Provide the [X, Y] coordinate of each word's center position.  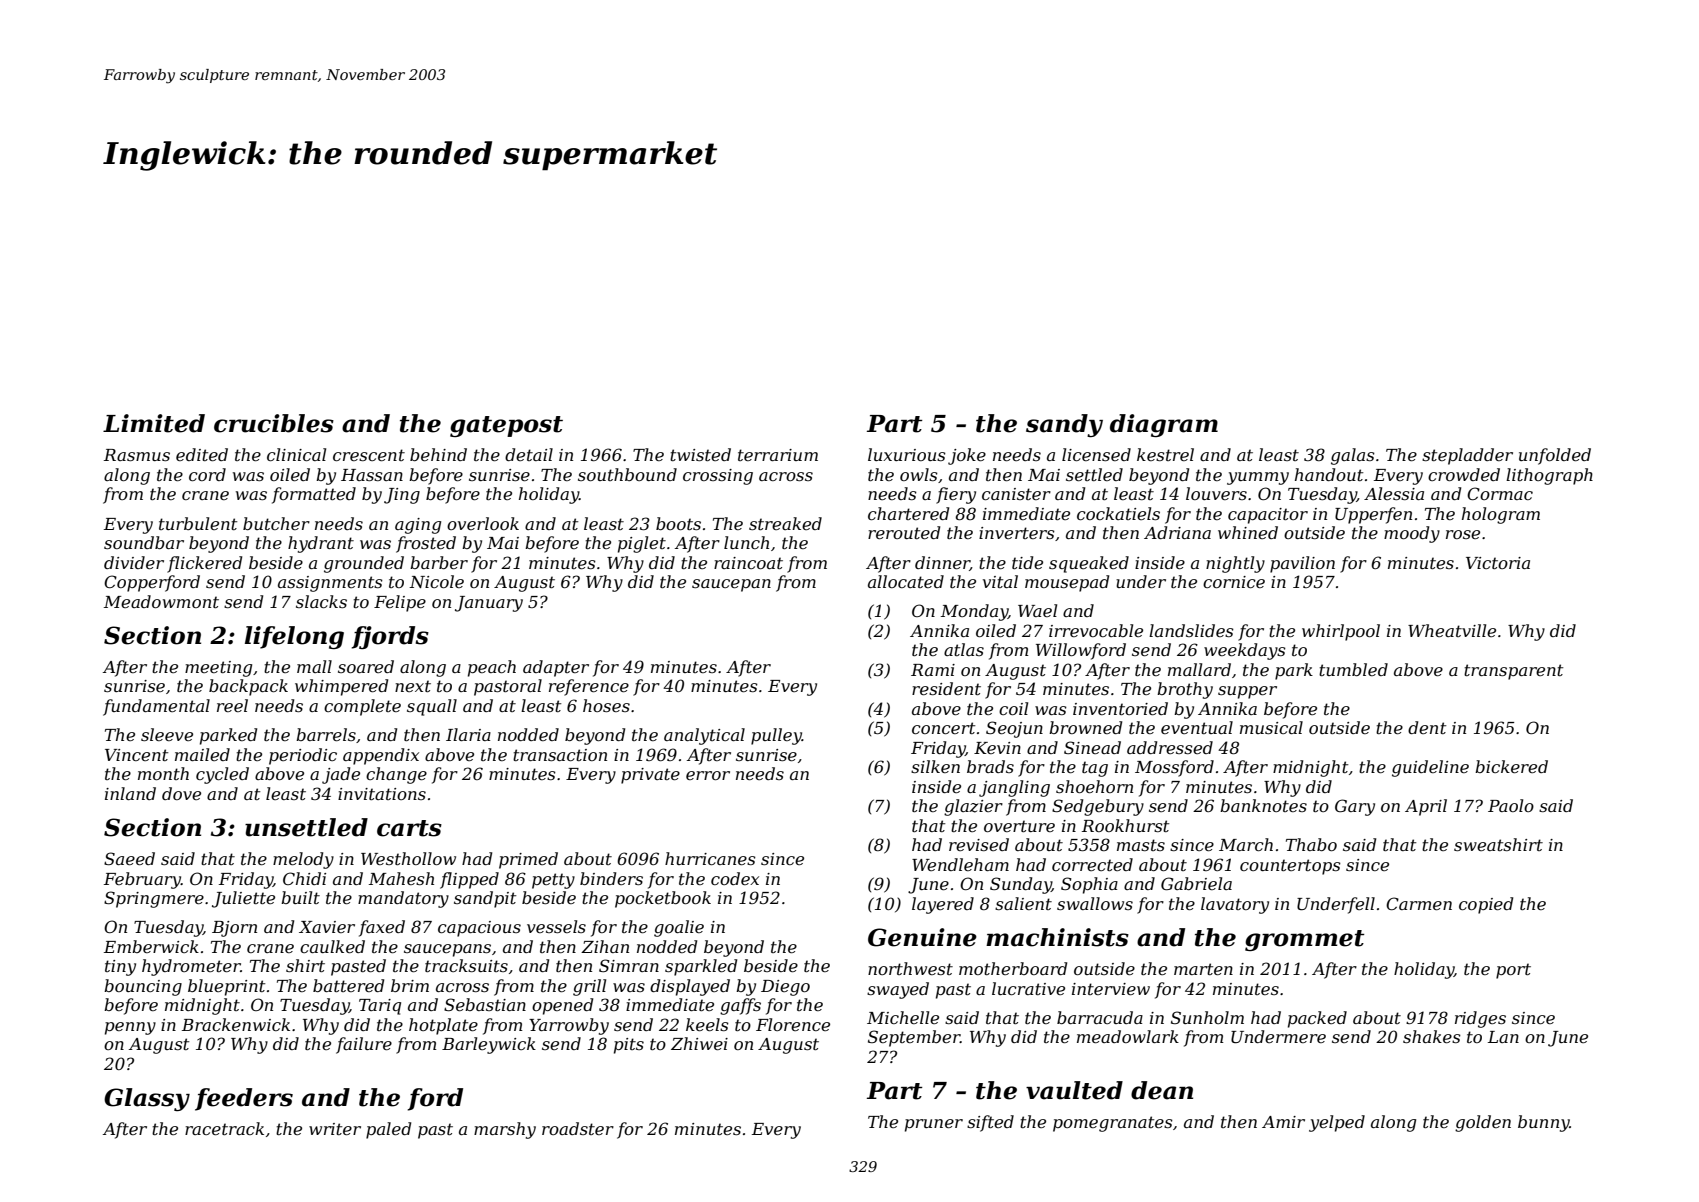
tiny [120, 968]
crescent [369, 455]
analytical [704, 736]
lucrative [1028, 988]
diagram [1164, 425]
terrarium [778, 455]
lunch [746, 542]
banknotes [1263, 805]
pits [629, 1046]
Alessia [1394, 493]
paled [388, 1130]
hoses [606, 705]
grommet [1304, 940]
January [489, 604]
